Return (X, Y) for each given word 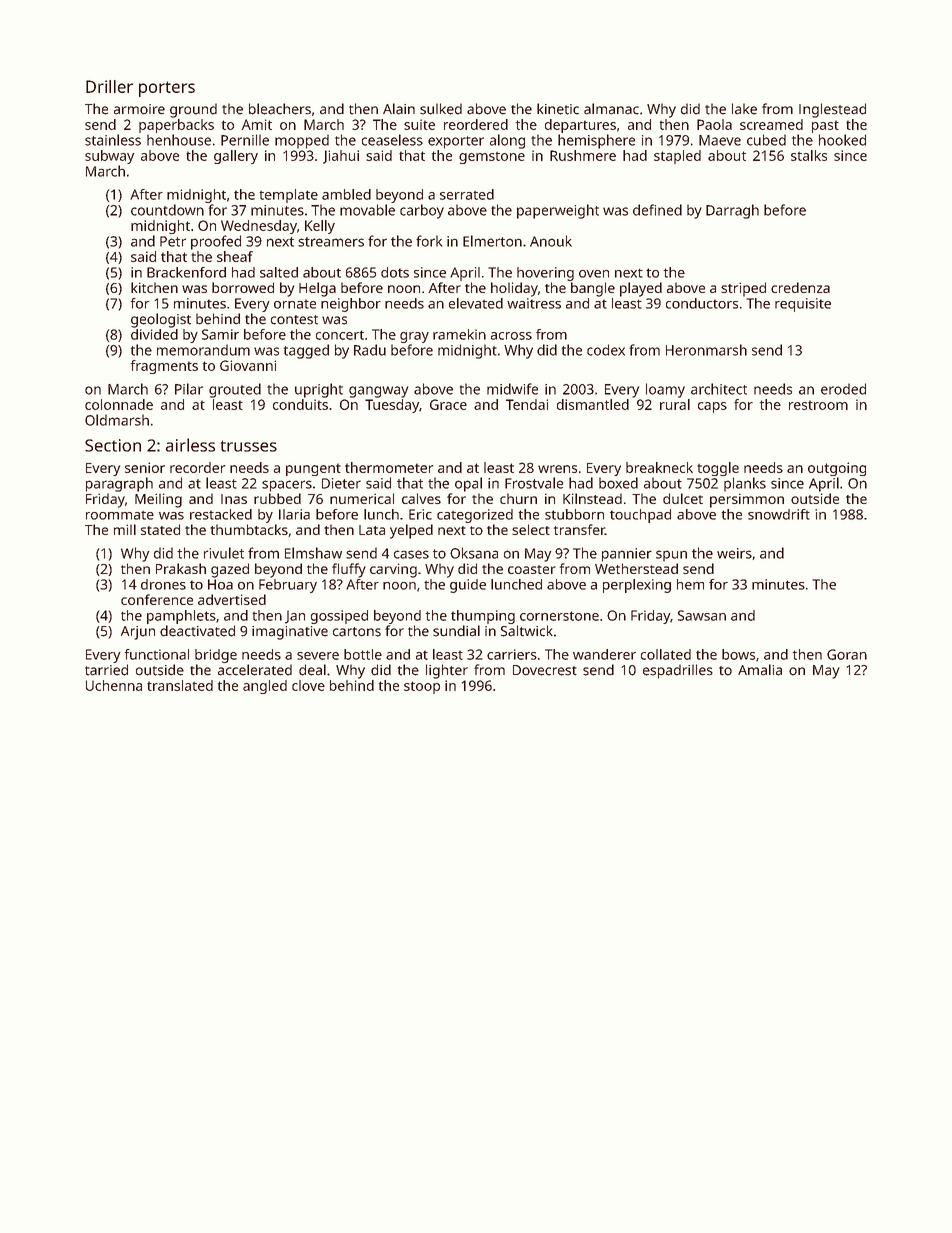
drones (163, 584)
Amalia (760, 670)
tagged (306, 351)
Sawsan (702, 615)
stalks (809, 155)
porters (167, 89)
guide (468, 586)
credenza (800, 287)
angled (265, 687)
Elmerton (492, 241)
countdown (167, 210)
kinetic (558, 109)
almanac (611, 109)
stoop (422, 687)
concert (340, 335)
